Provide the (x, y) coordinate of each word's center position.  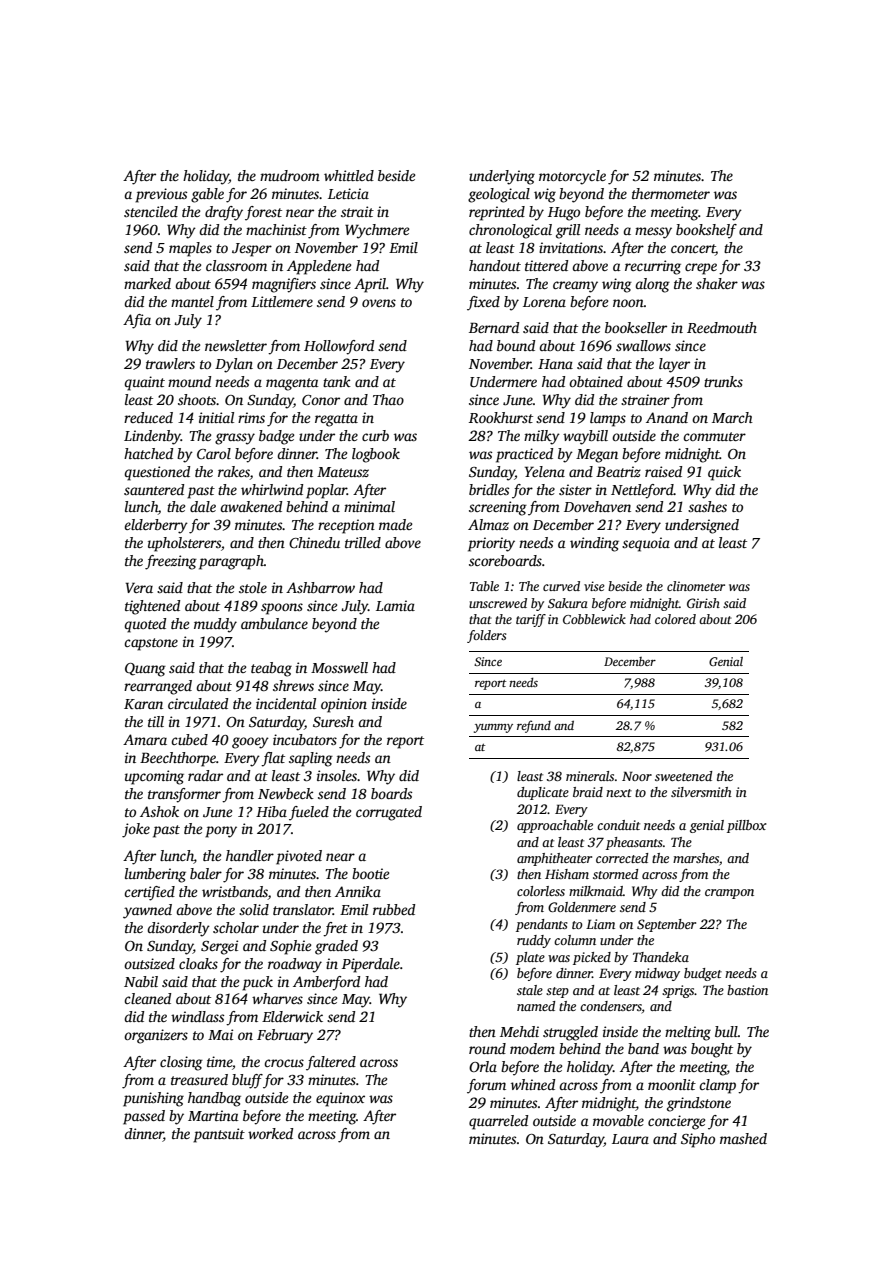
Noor (637, 776)
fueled (309, 813)
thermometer (671, 193)
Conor (321, 400)
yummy (493, 728)
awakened (251, 506)
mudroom (290, 175)
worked (270, 1133)
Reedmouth (722, 327)
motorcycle (572, 177)
